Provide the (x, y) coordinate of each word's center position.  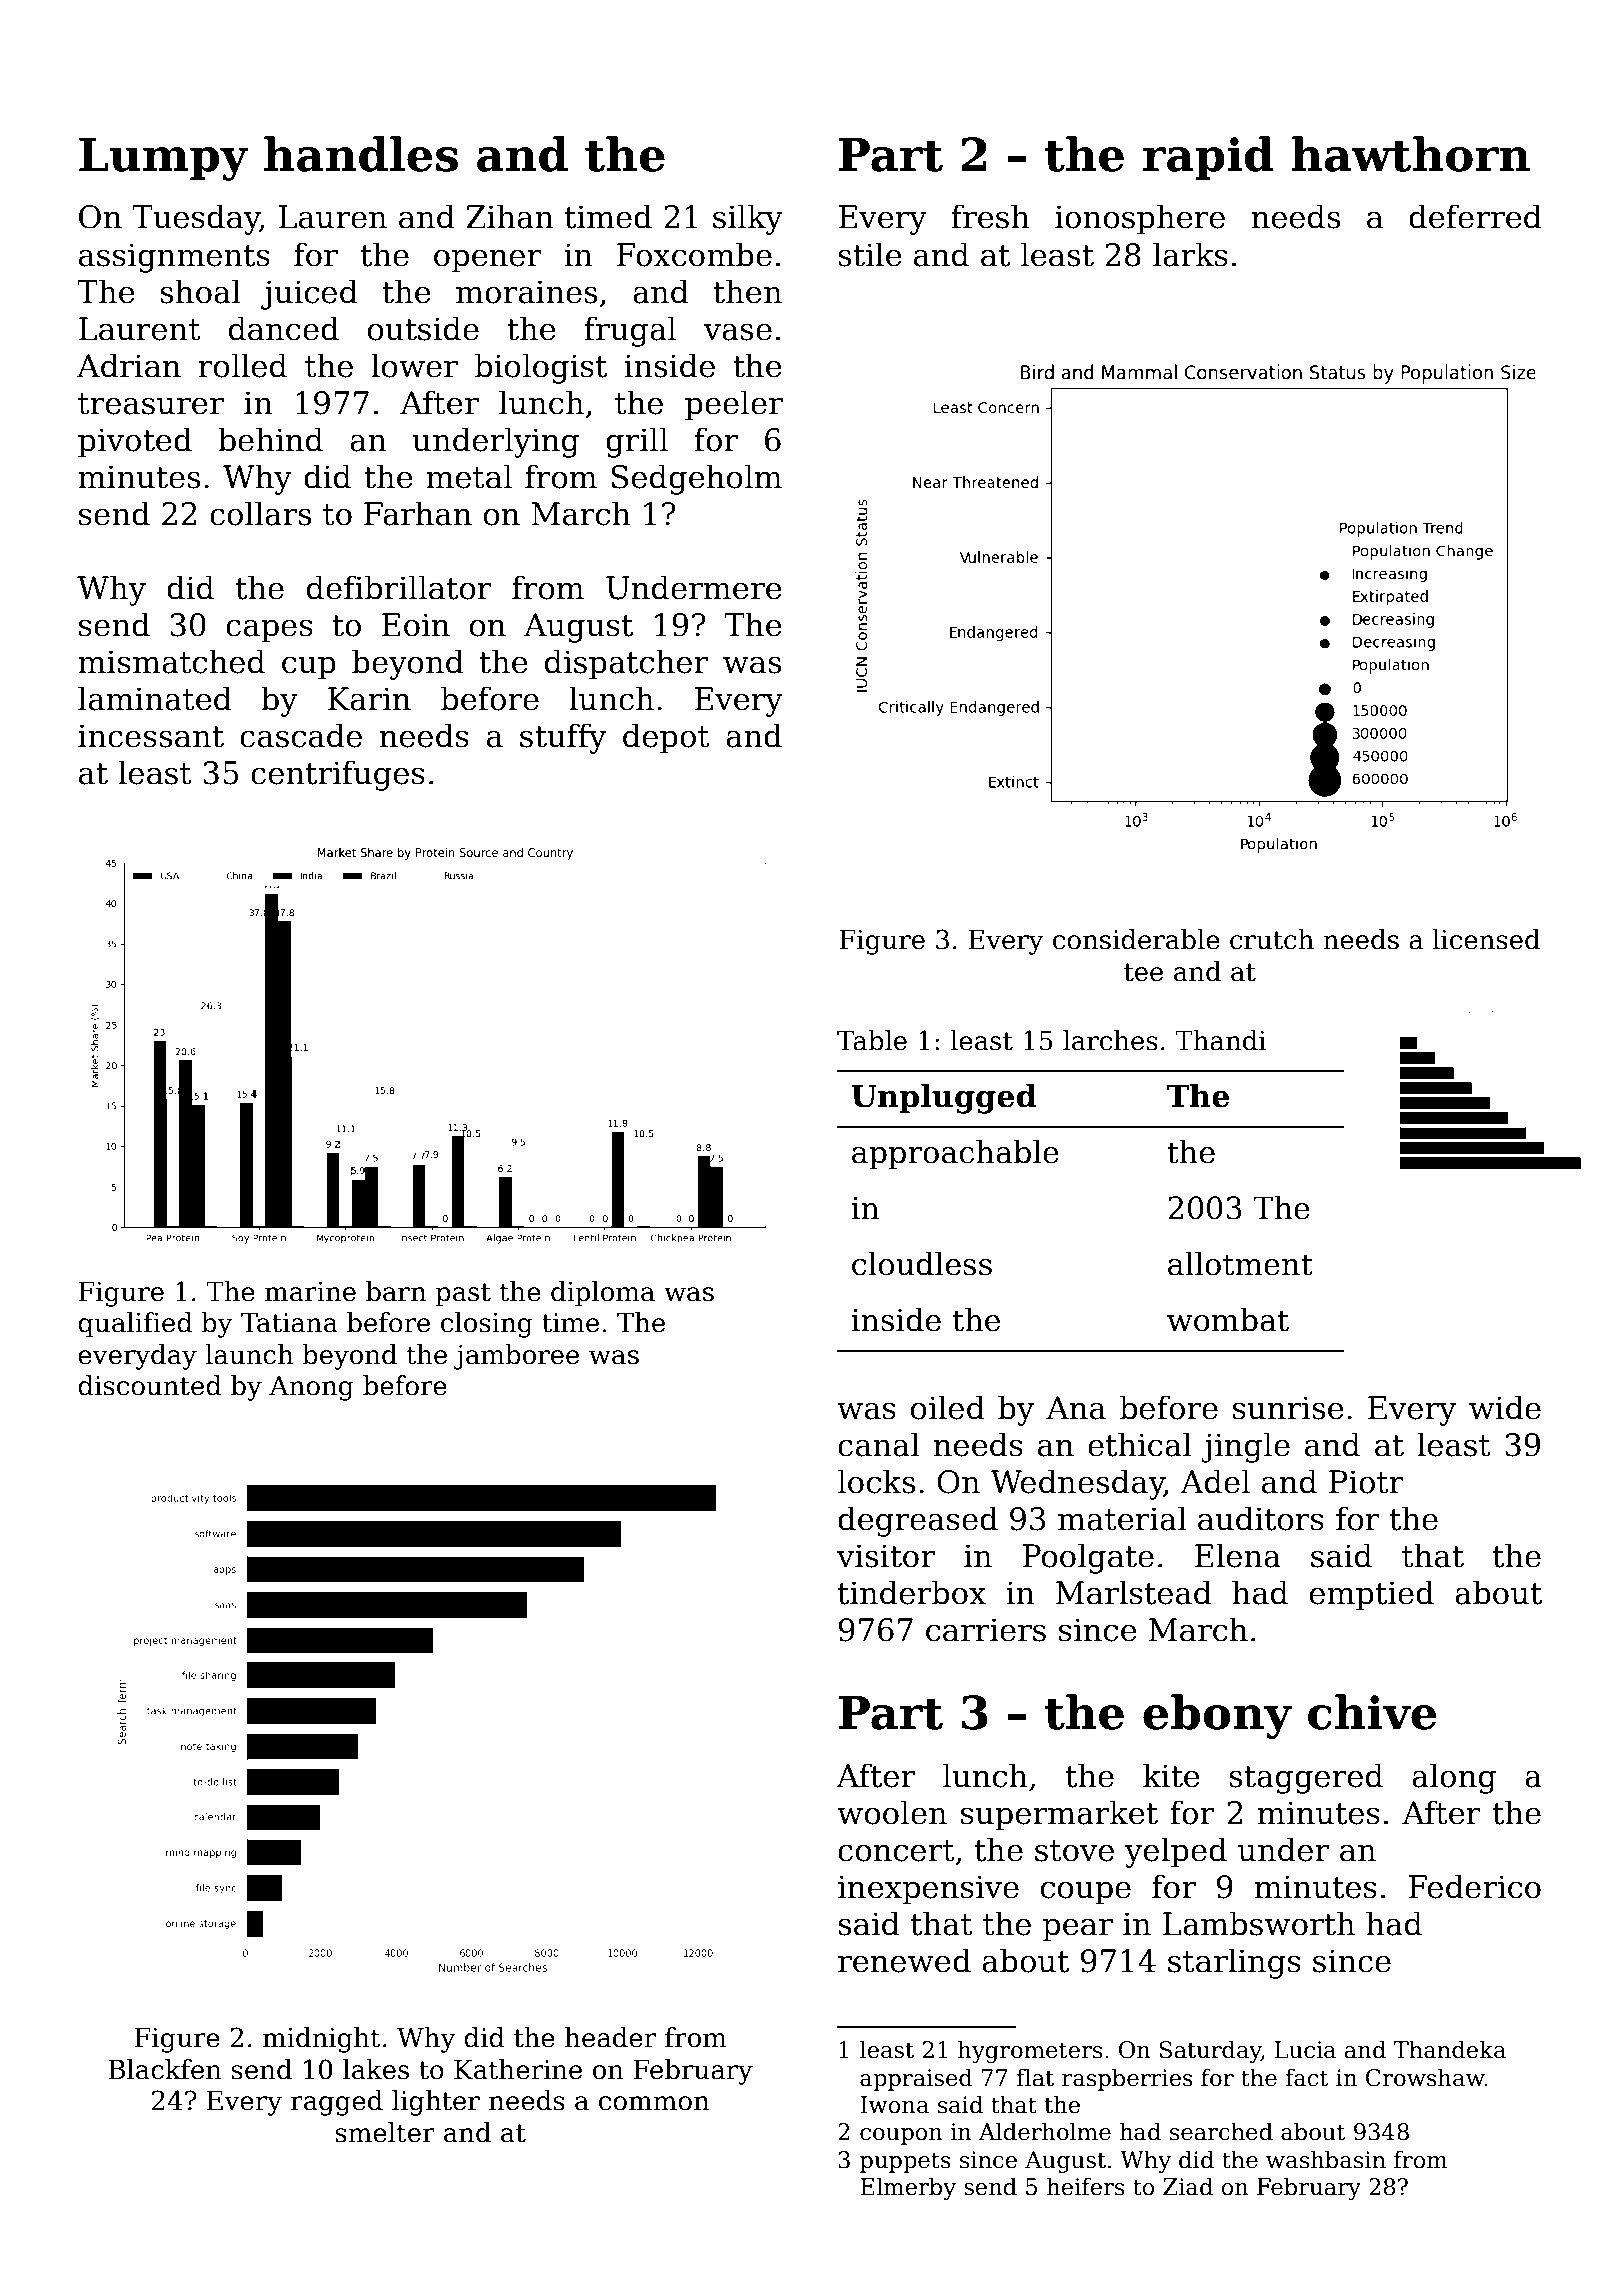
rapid (1208, 158)
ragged (337, 2103)
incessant (151, 736)
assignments (174, 258)
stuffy (563, 738)
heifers (1085, 2186)
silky (748, 219)
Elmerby (908, 2188)
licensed (1486, 939)
